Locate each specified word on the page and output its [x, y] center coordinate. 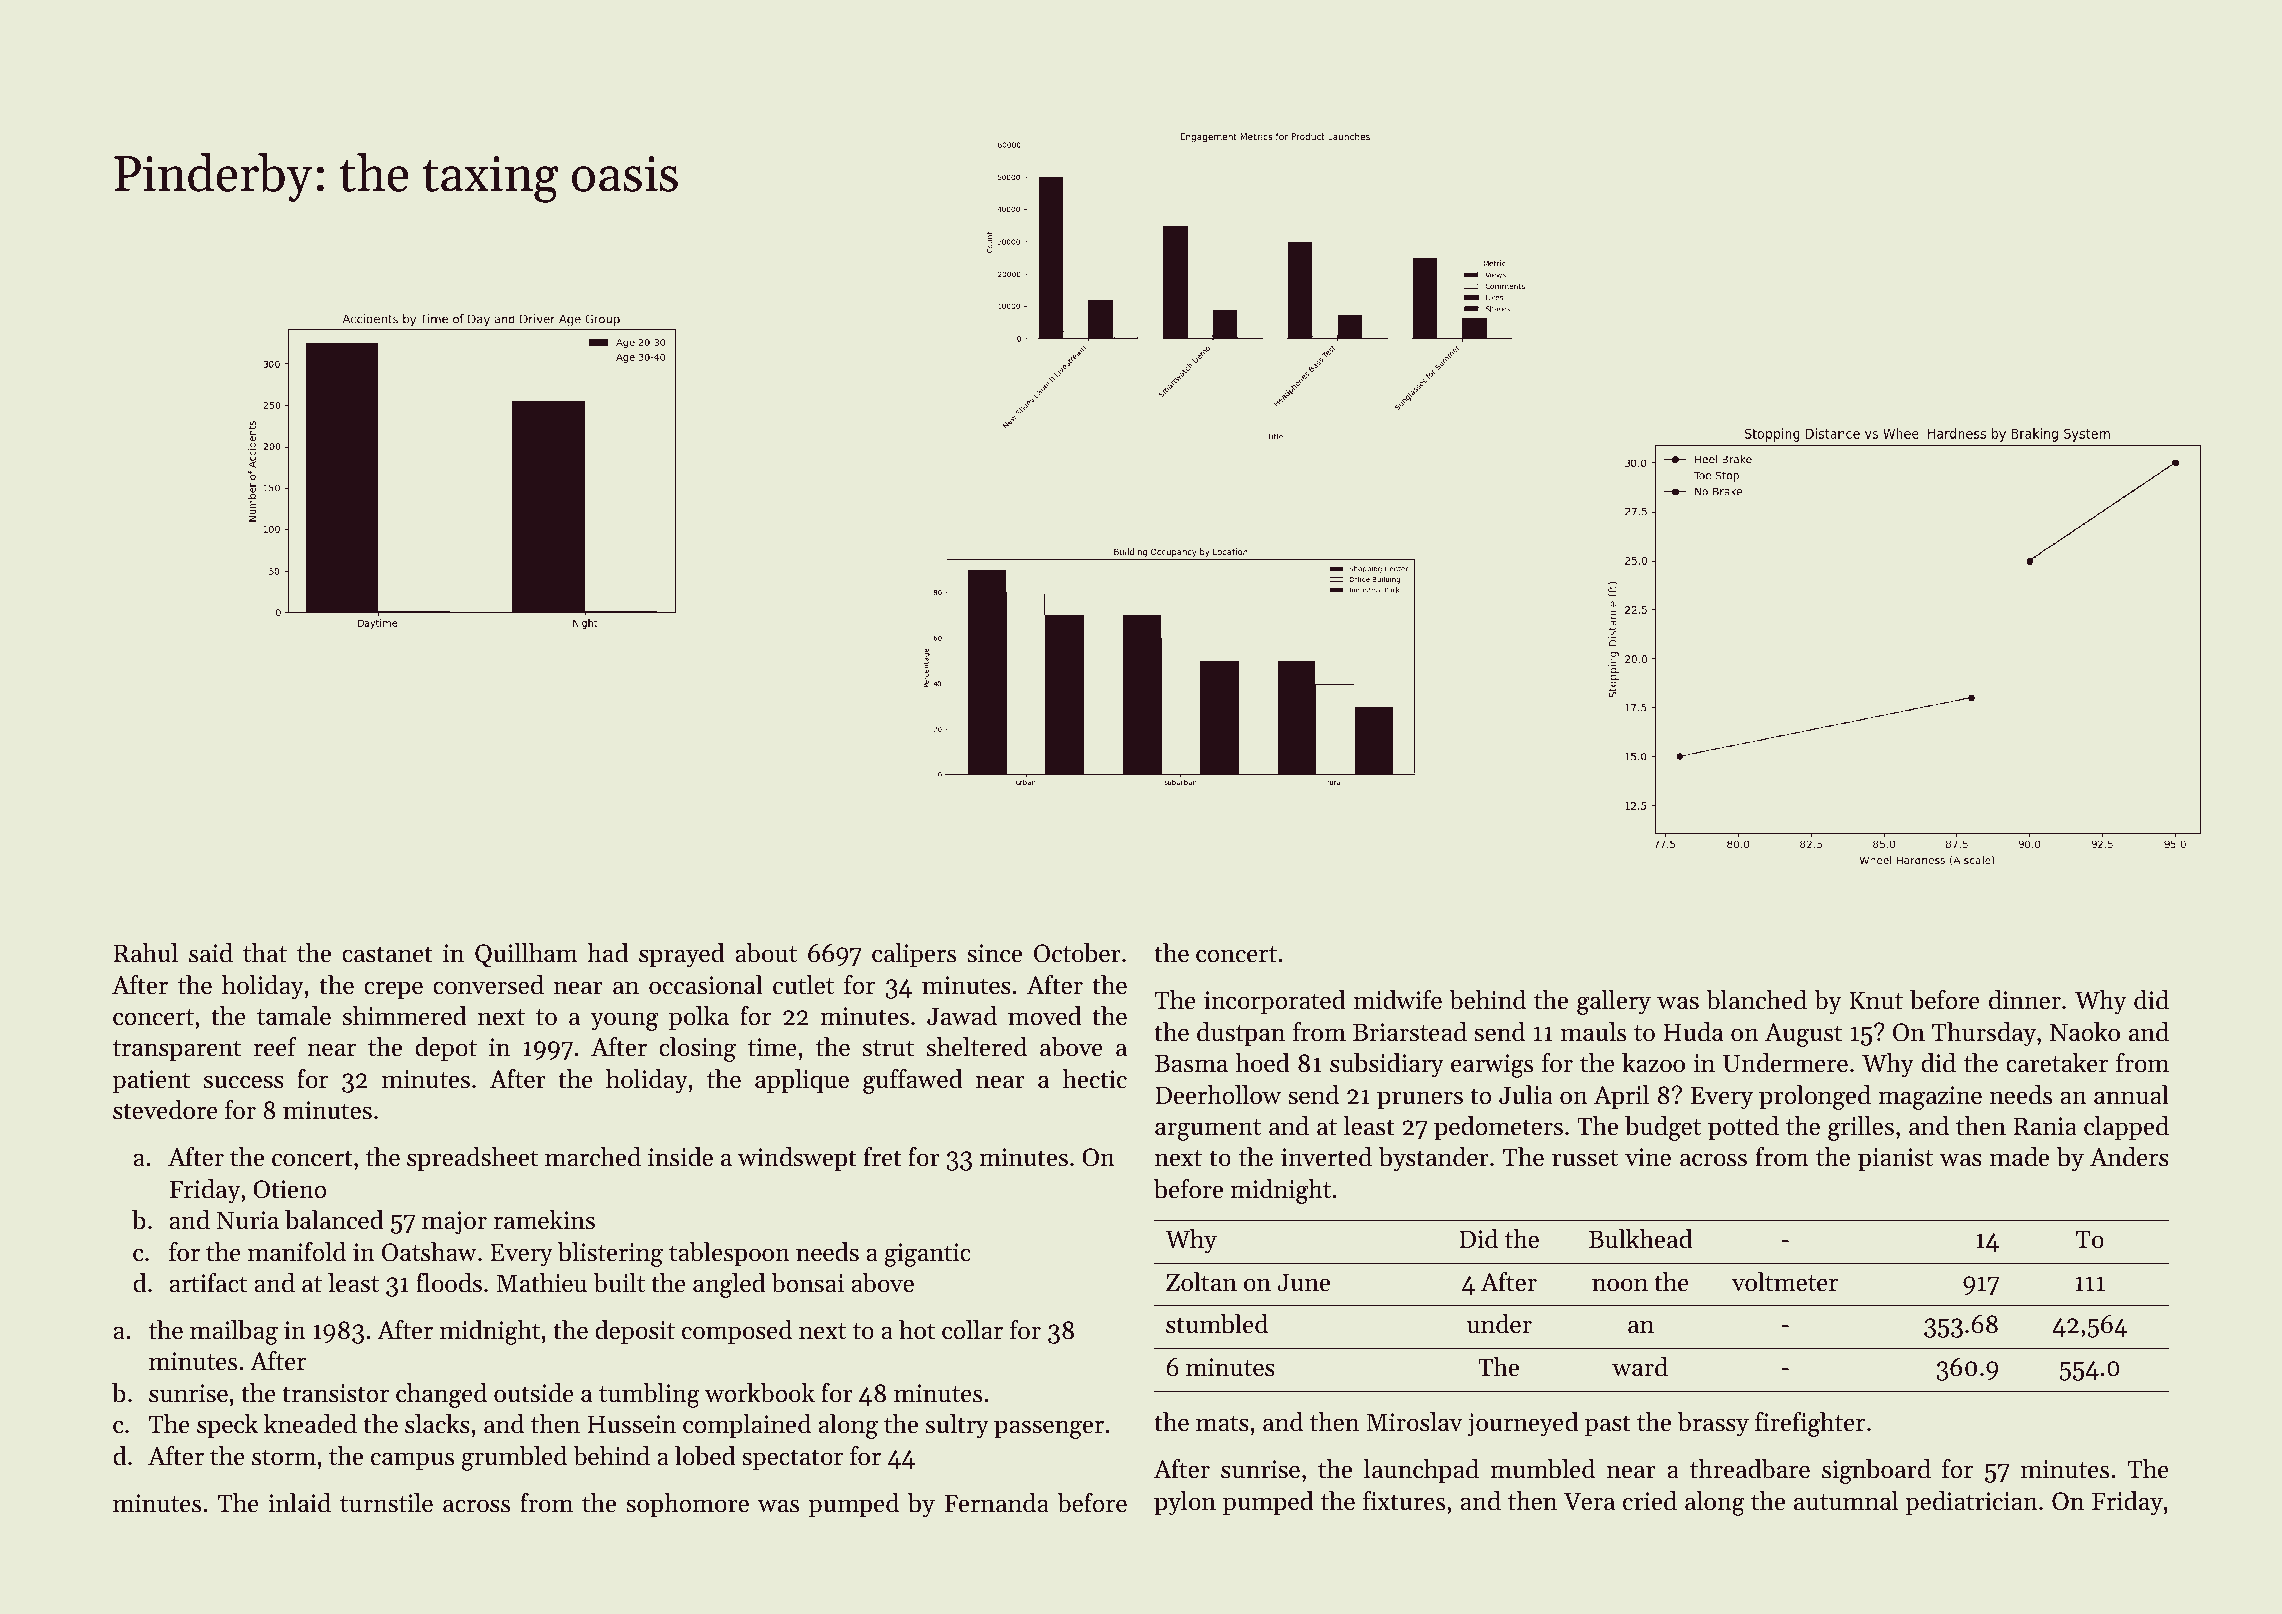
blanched [1756, 1000]
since [994, 953]
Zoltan [1201, 1282]
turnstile [386, 1503]
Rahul [146, 953]
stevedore [165, 1110]
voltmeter [1785, 1282]
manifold [297, 1252]
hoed [1263, 1063]
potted [1743, 1128]
